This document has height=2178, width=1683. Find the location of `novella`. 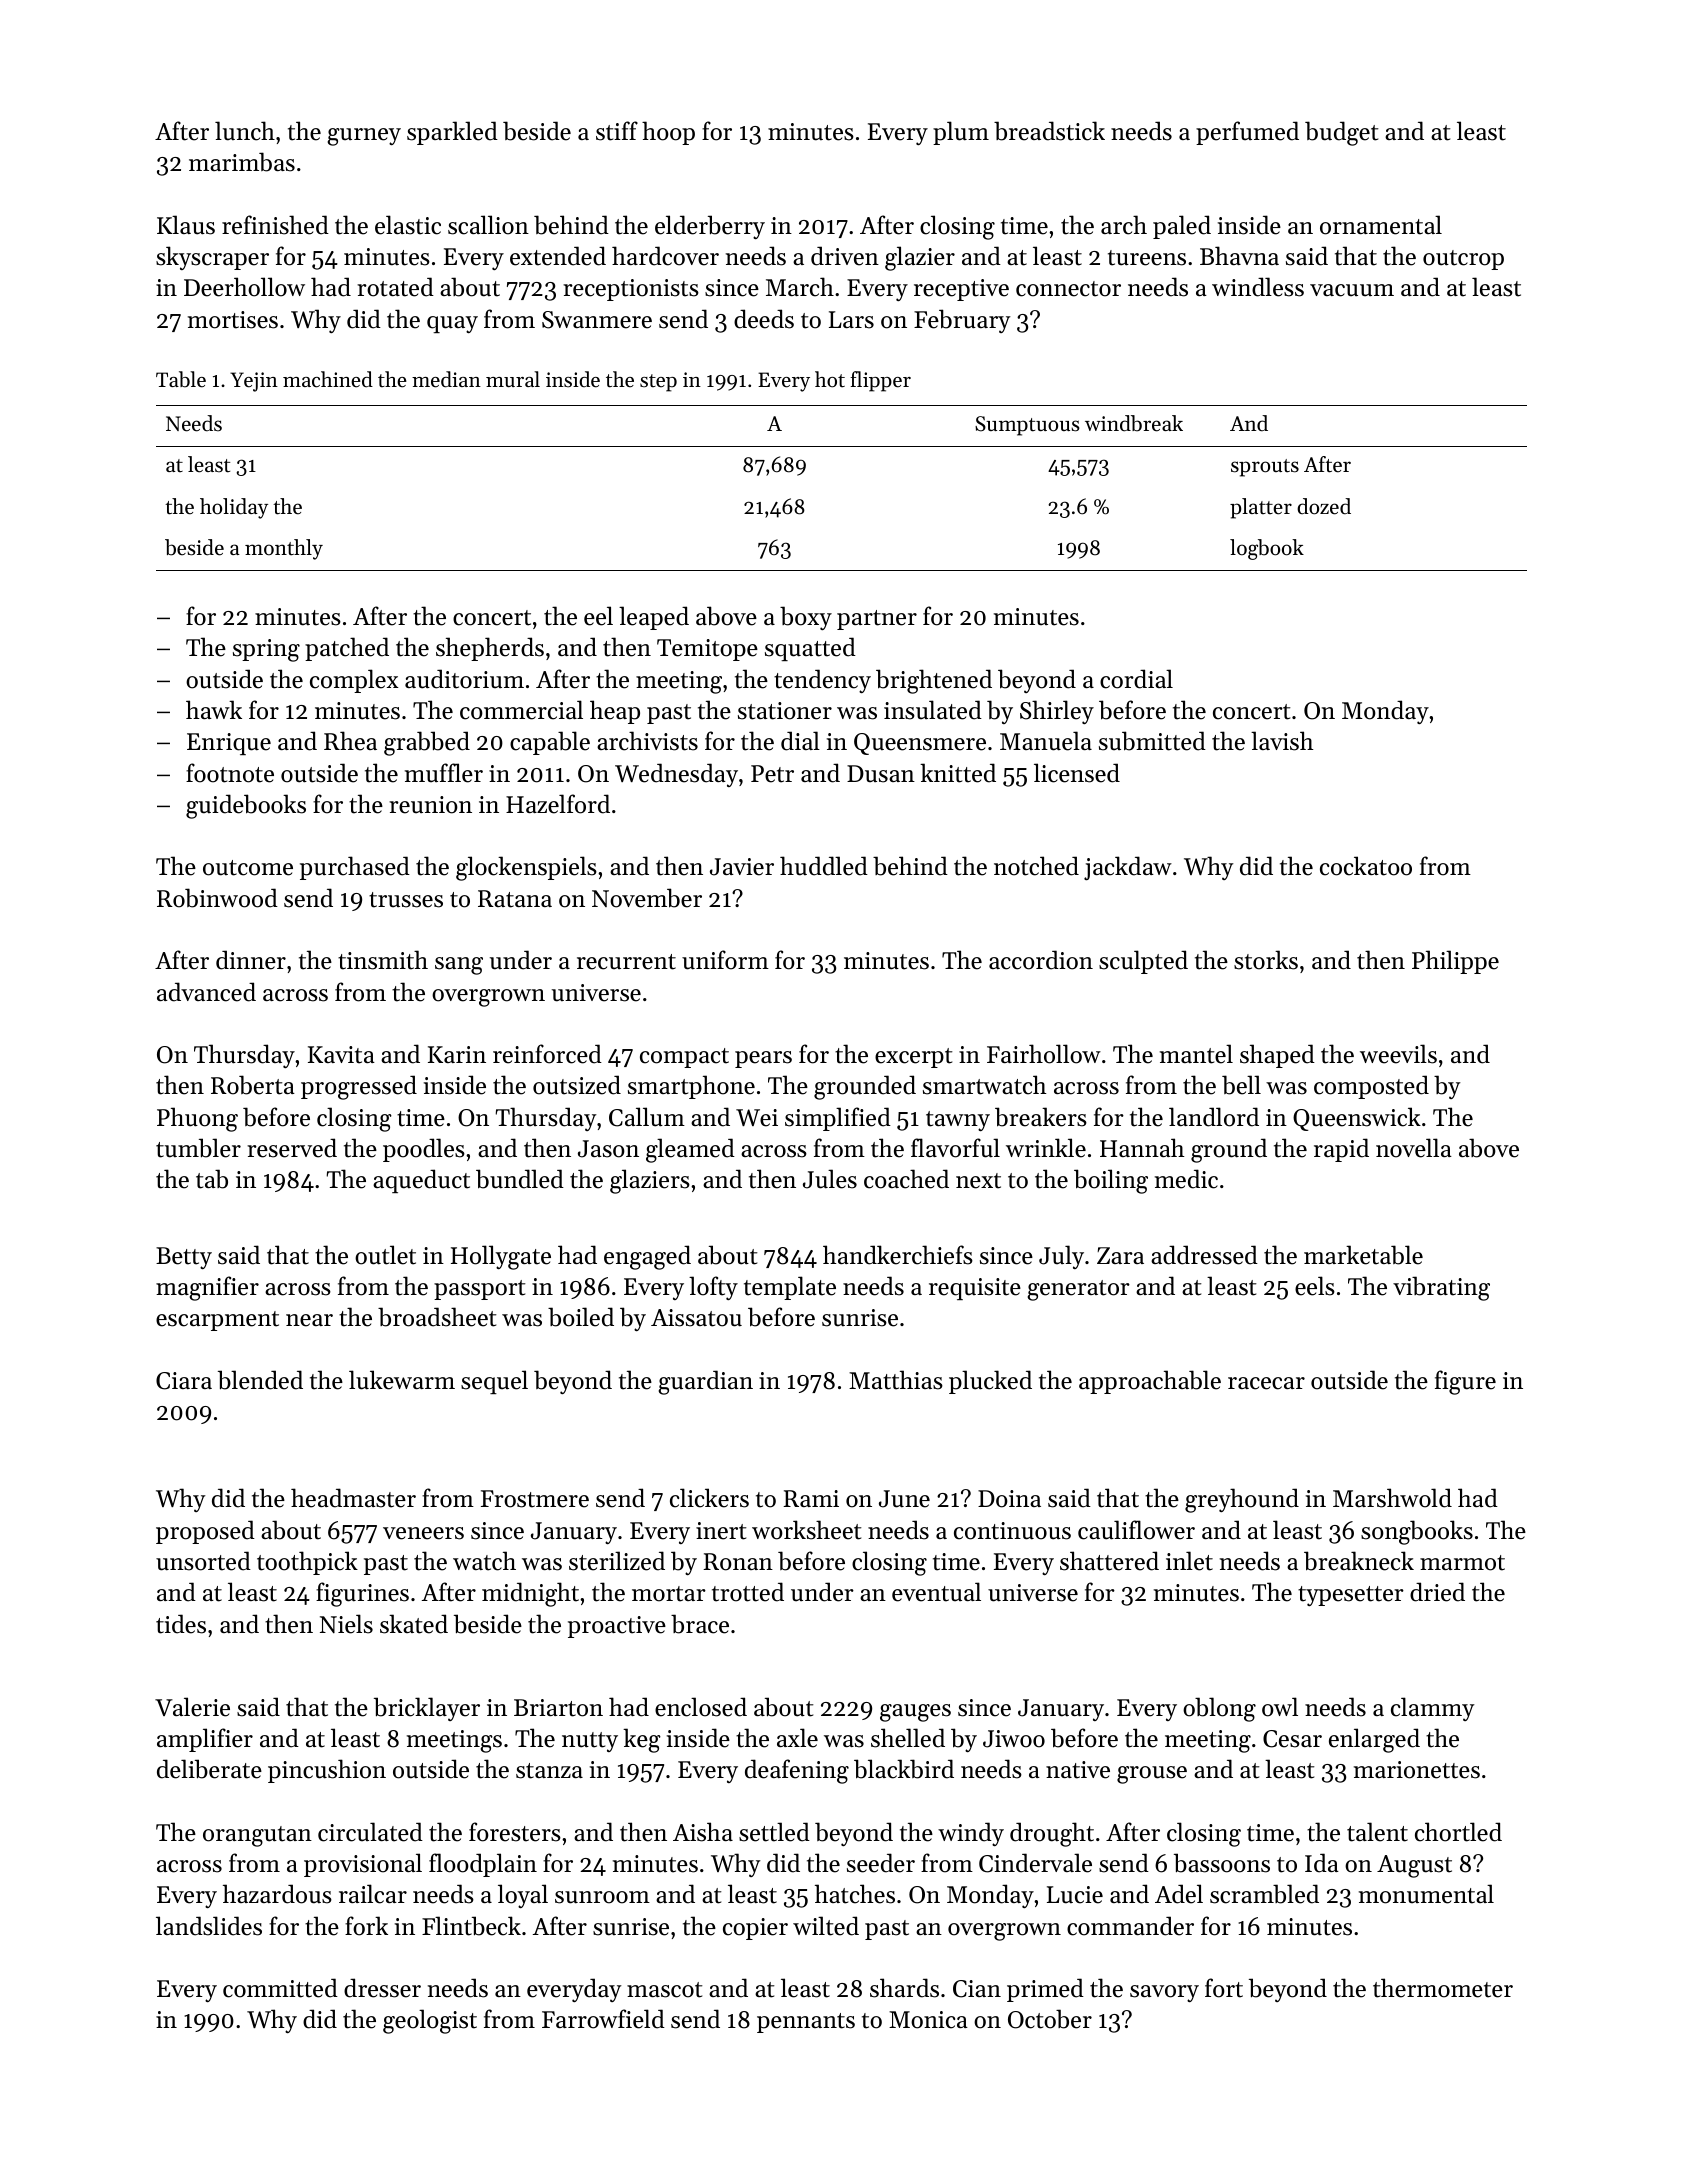

novella is located at coordinates (1414, 1148).
